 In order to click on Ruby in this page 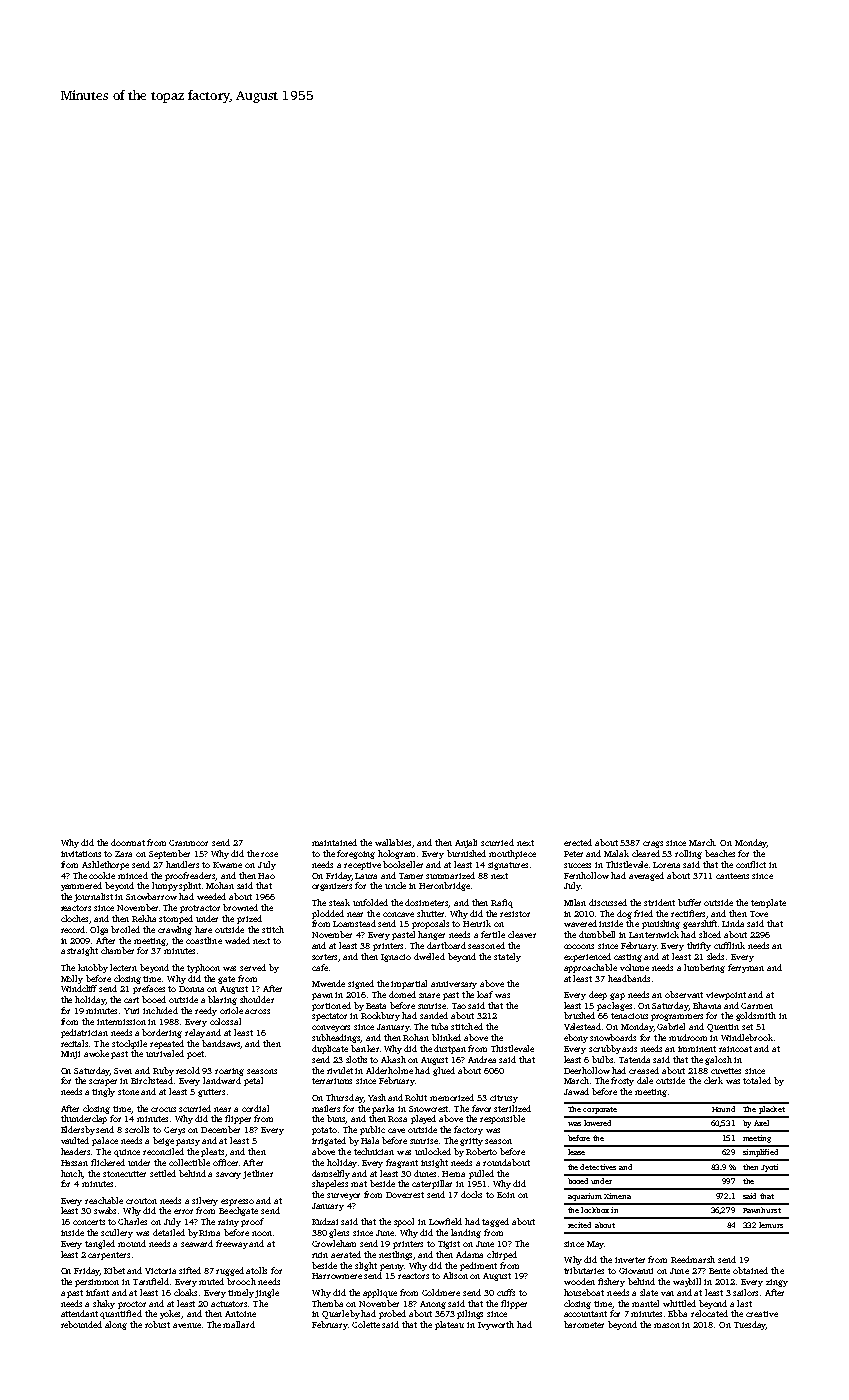, I will do `click(163, 1071)`.
